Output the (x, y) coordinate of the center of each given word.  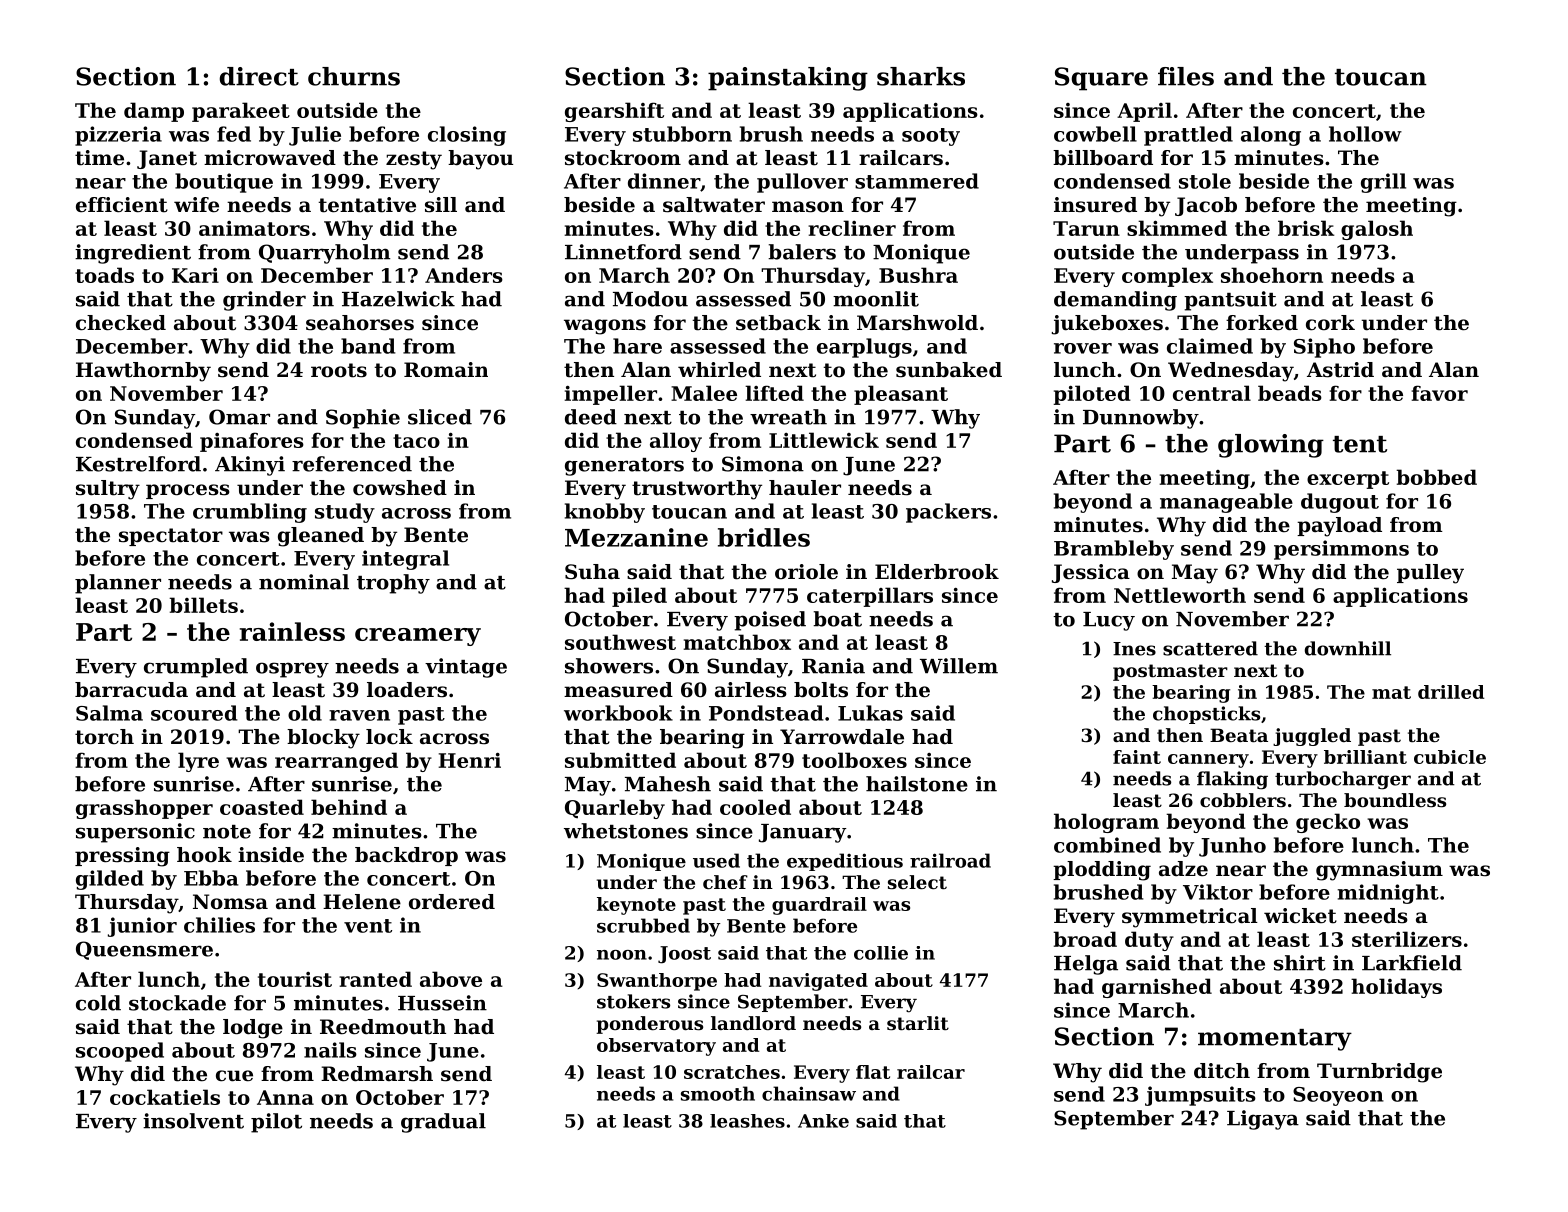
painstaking (788, 79)
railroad (950, 860)
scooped (120, 1052)
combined (1107, 845)
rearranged (336, 762)
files (1186, 76)
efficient (122, 205)
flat (873, 1072)
